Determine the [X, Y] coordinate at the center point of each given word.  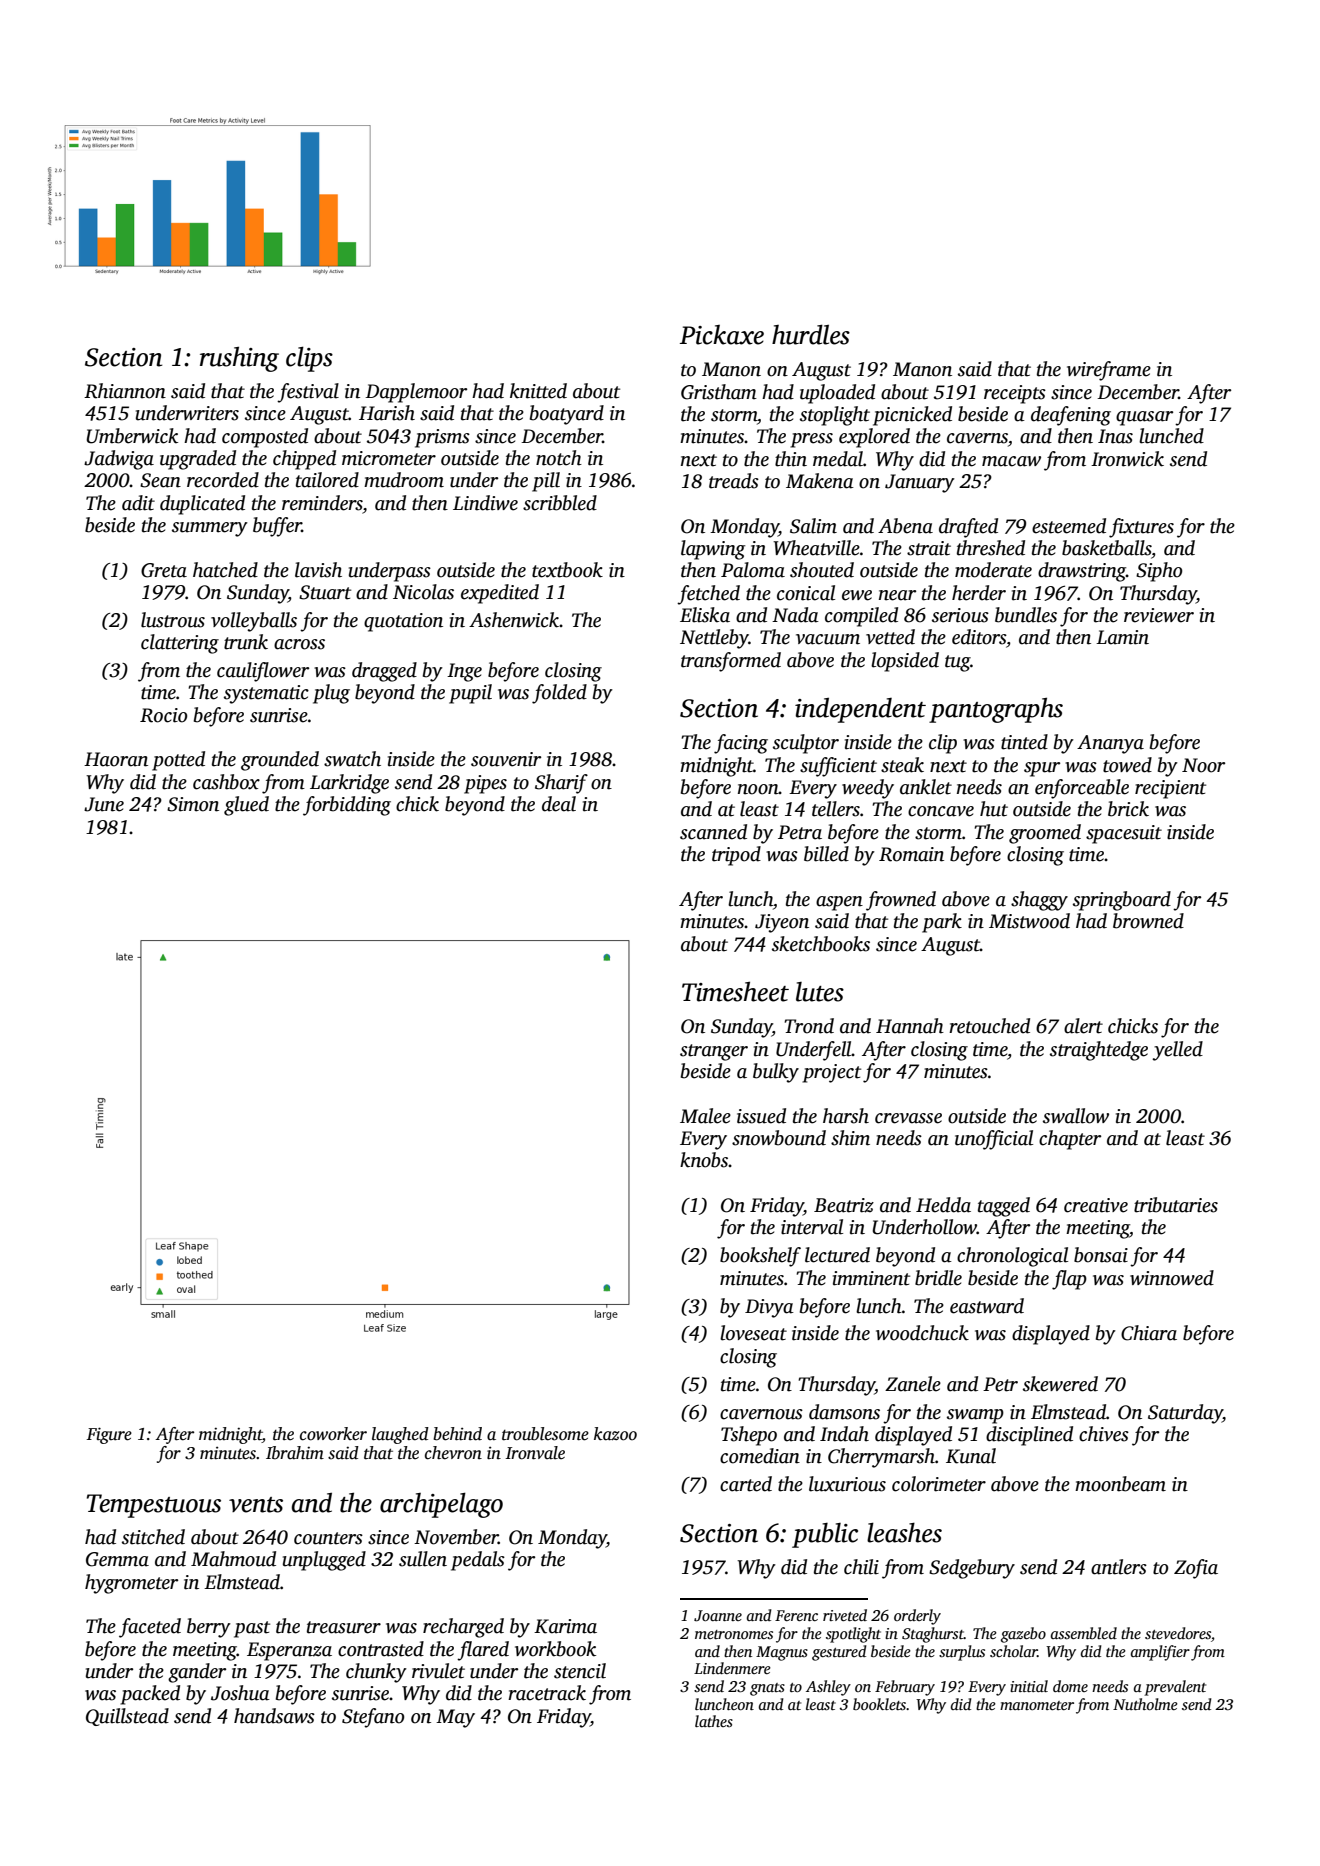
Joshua [240, 1693]
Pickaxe [722, 335]
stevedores [1178, 1633]
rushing [239, 359]
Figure [109, 1435]
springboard [1122, 901]
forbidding [347, 806]
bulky [776, 1073]
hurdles [811, 334]
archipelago [441, 1505]
